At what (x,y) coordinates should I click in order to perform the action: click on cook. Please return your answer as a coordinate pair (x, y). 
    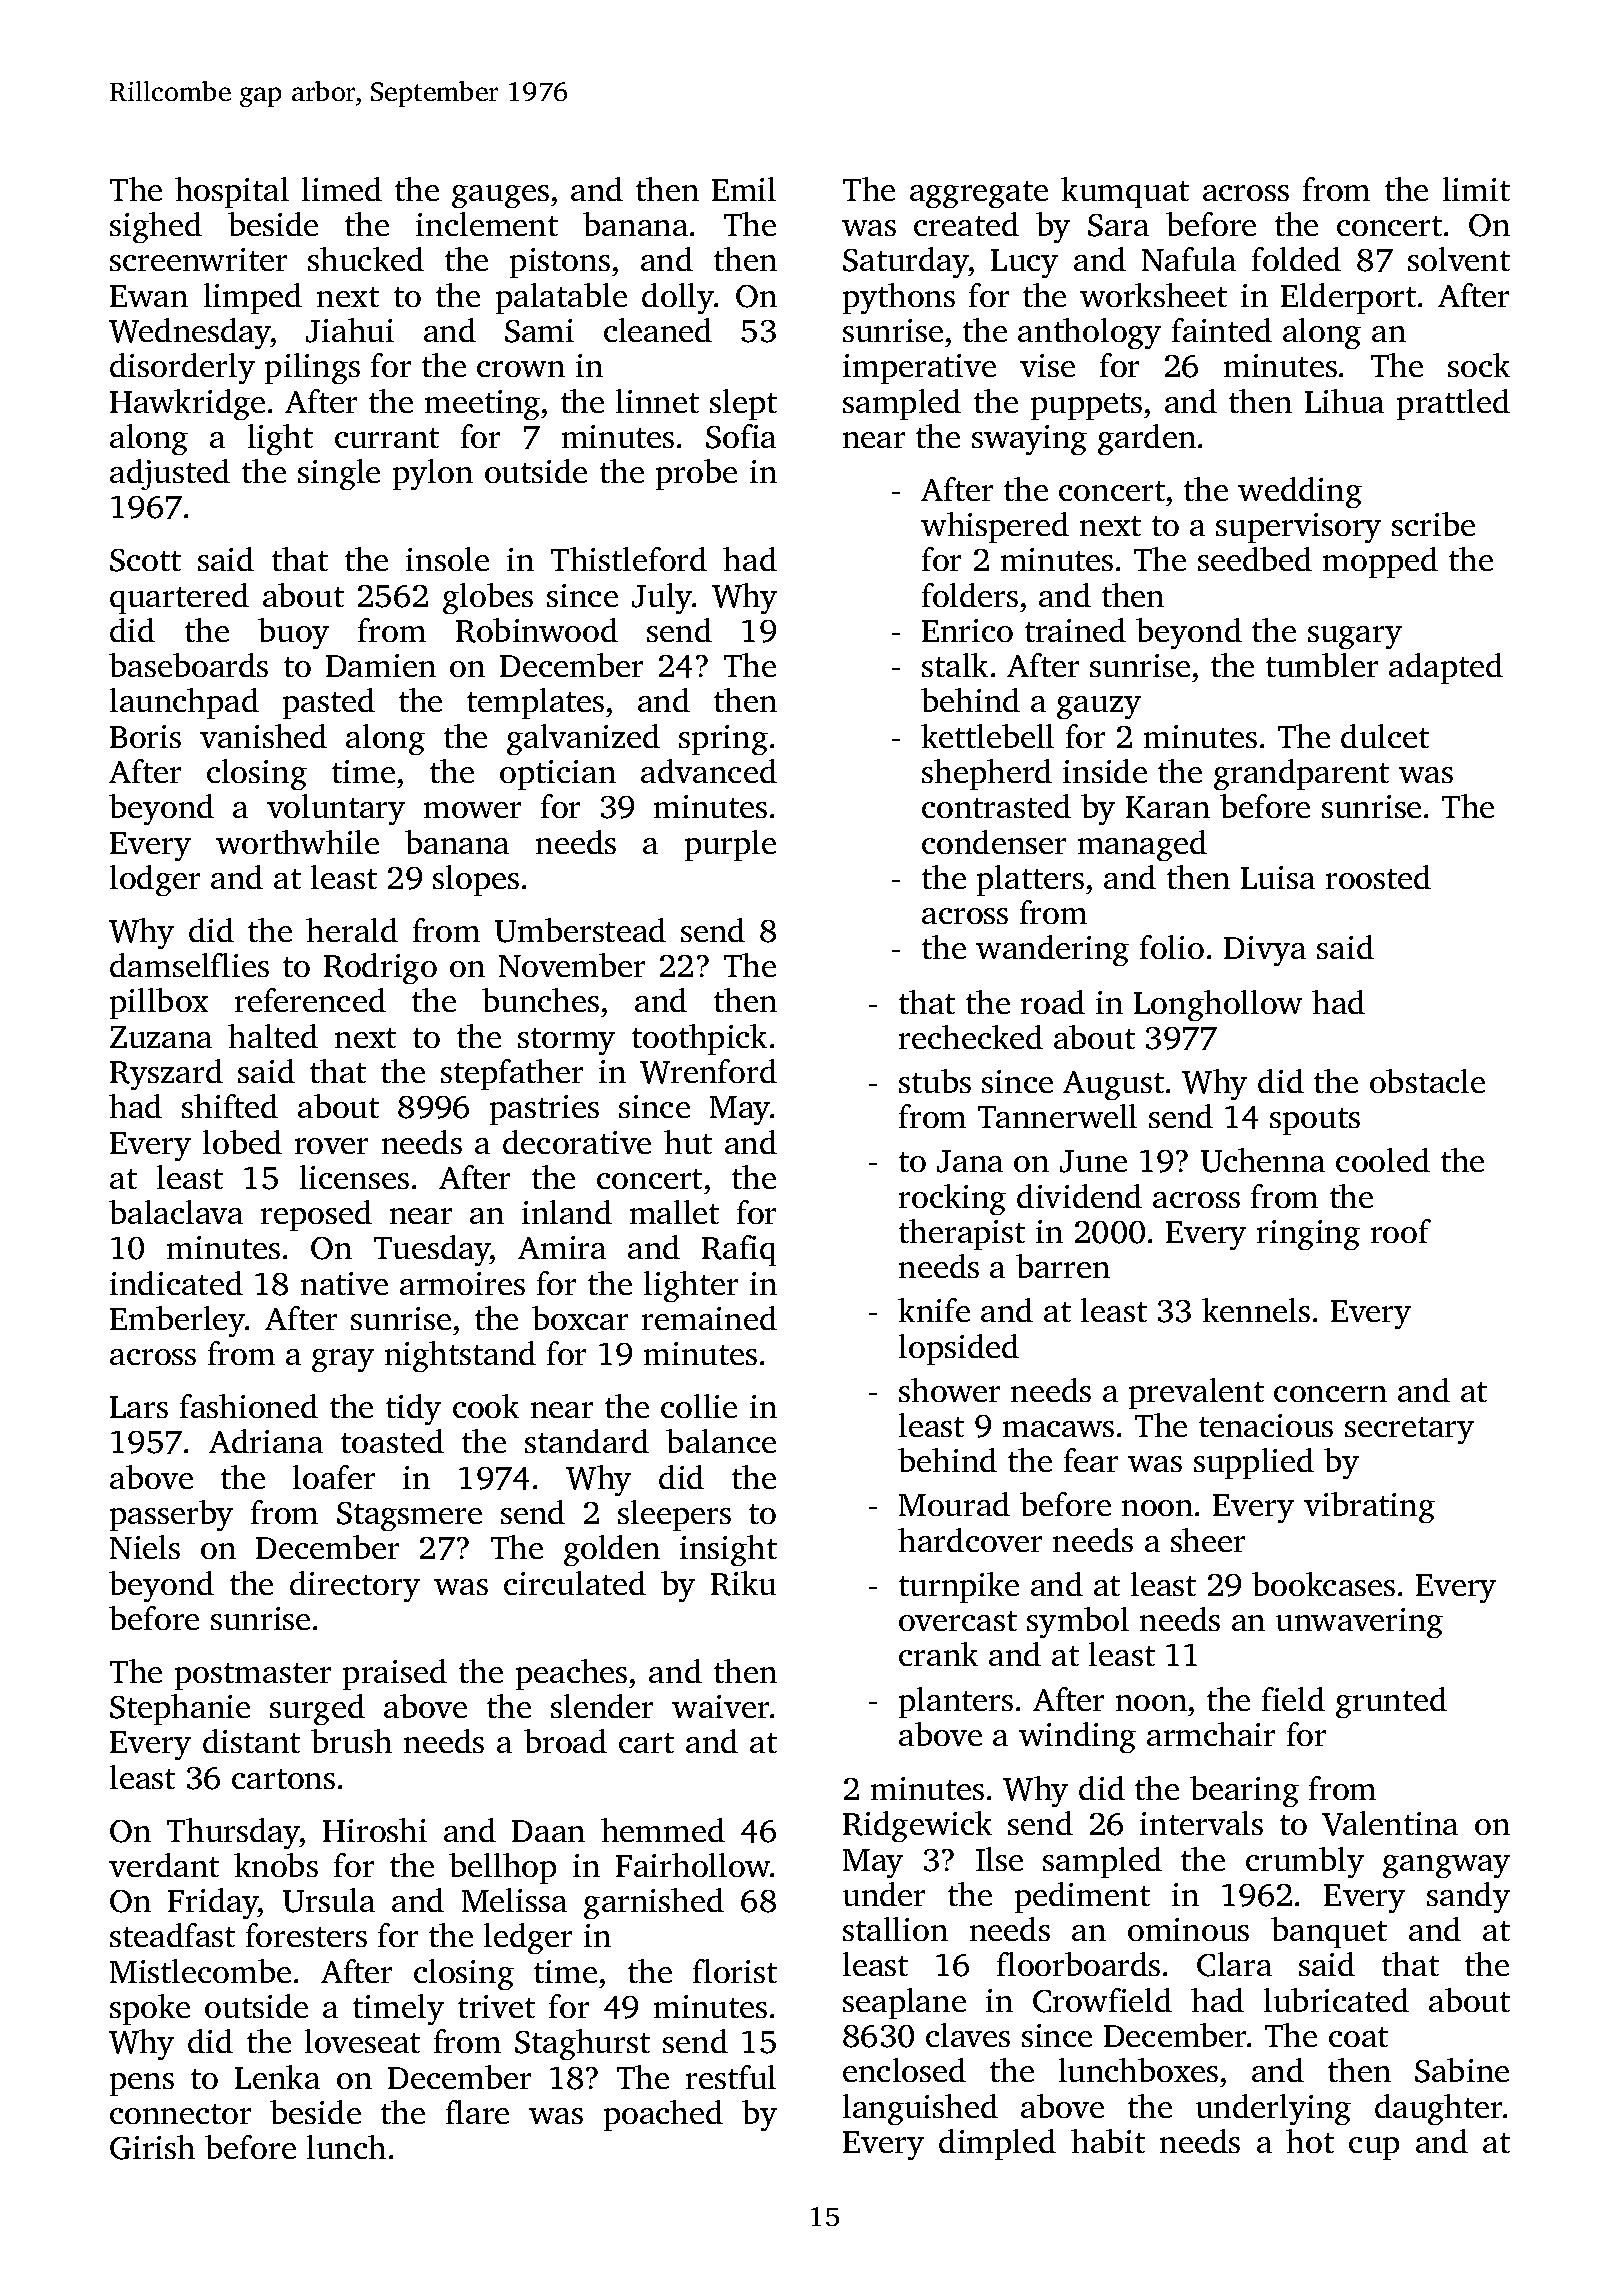
    Looking at the image, I should click on (486, 1406).
